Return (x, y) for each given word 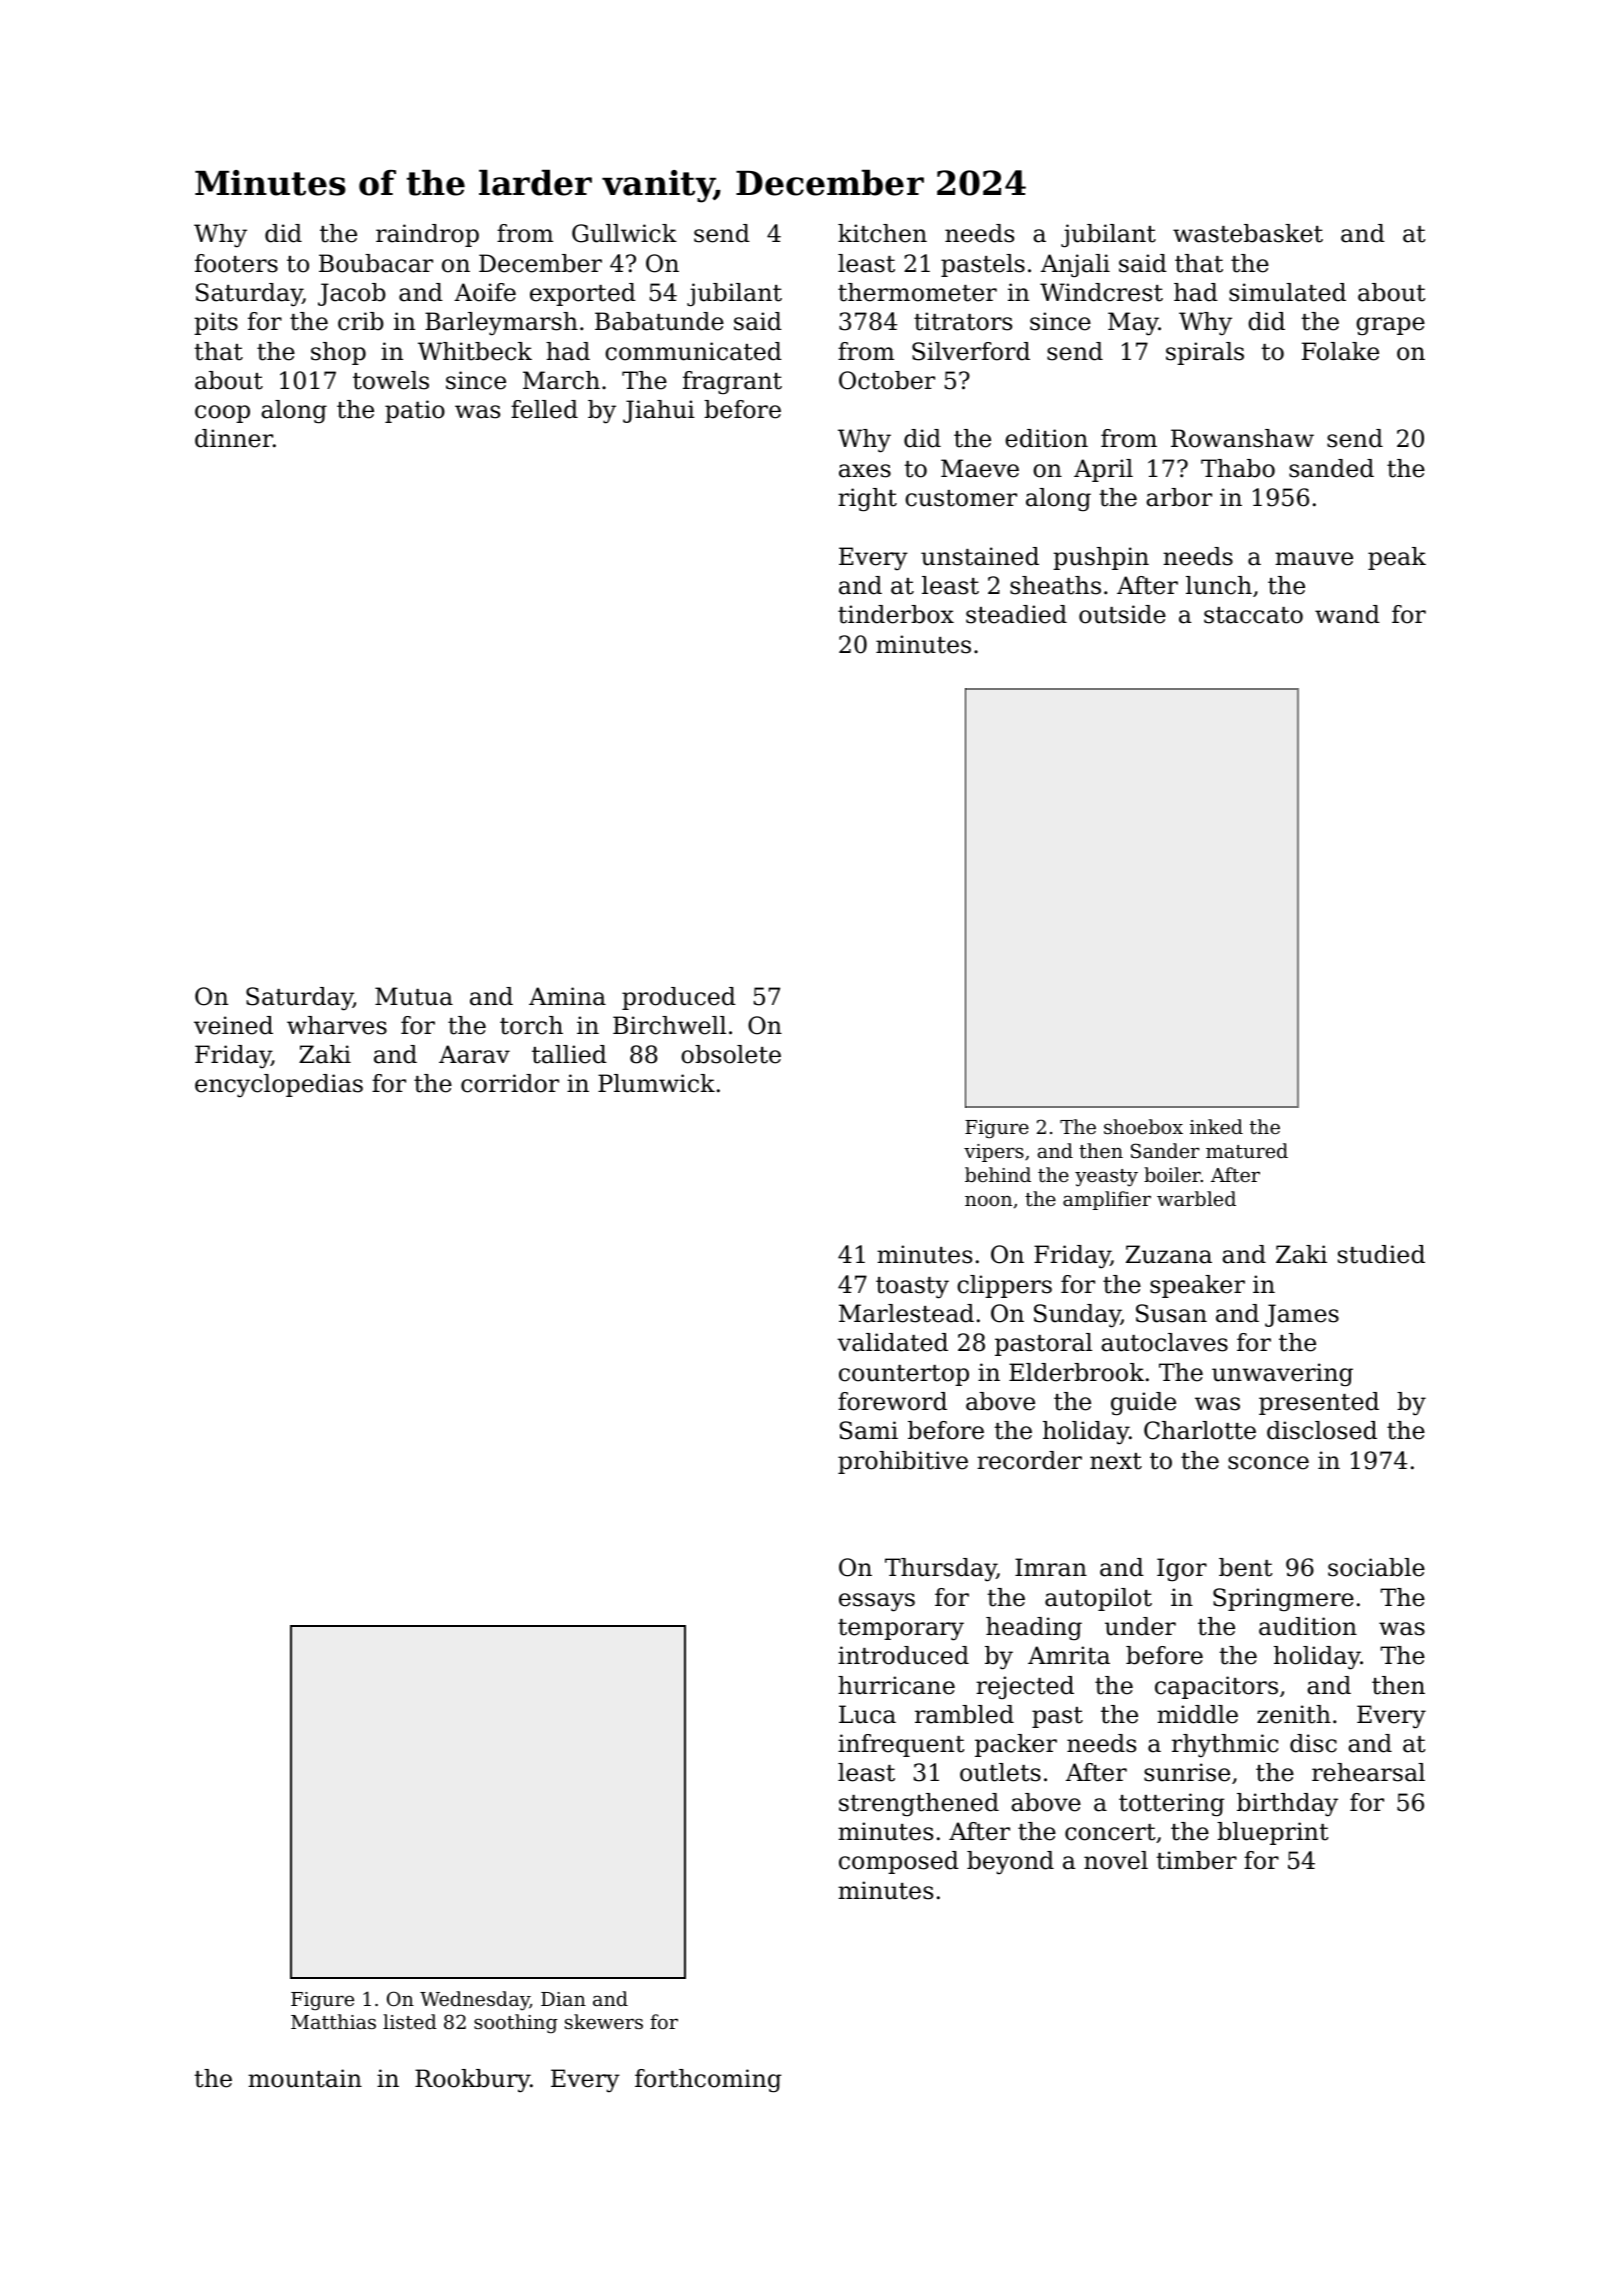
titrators (963, 321)
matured (1247, 1150)
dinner (234, 438)
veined (233, 1025)
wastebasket (1248, 233)
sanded (1331, 468)
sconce (1268, 1463)
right (867, 500)
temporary (901, 1630)
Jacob (352, 294)
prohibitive (903, 1462)
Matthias (333, 2021)
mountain (305, 2078)
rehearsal (1368, 1772)
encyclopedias (279, 1086)
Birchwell (669, 1025)
